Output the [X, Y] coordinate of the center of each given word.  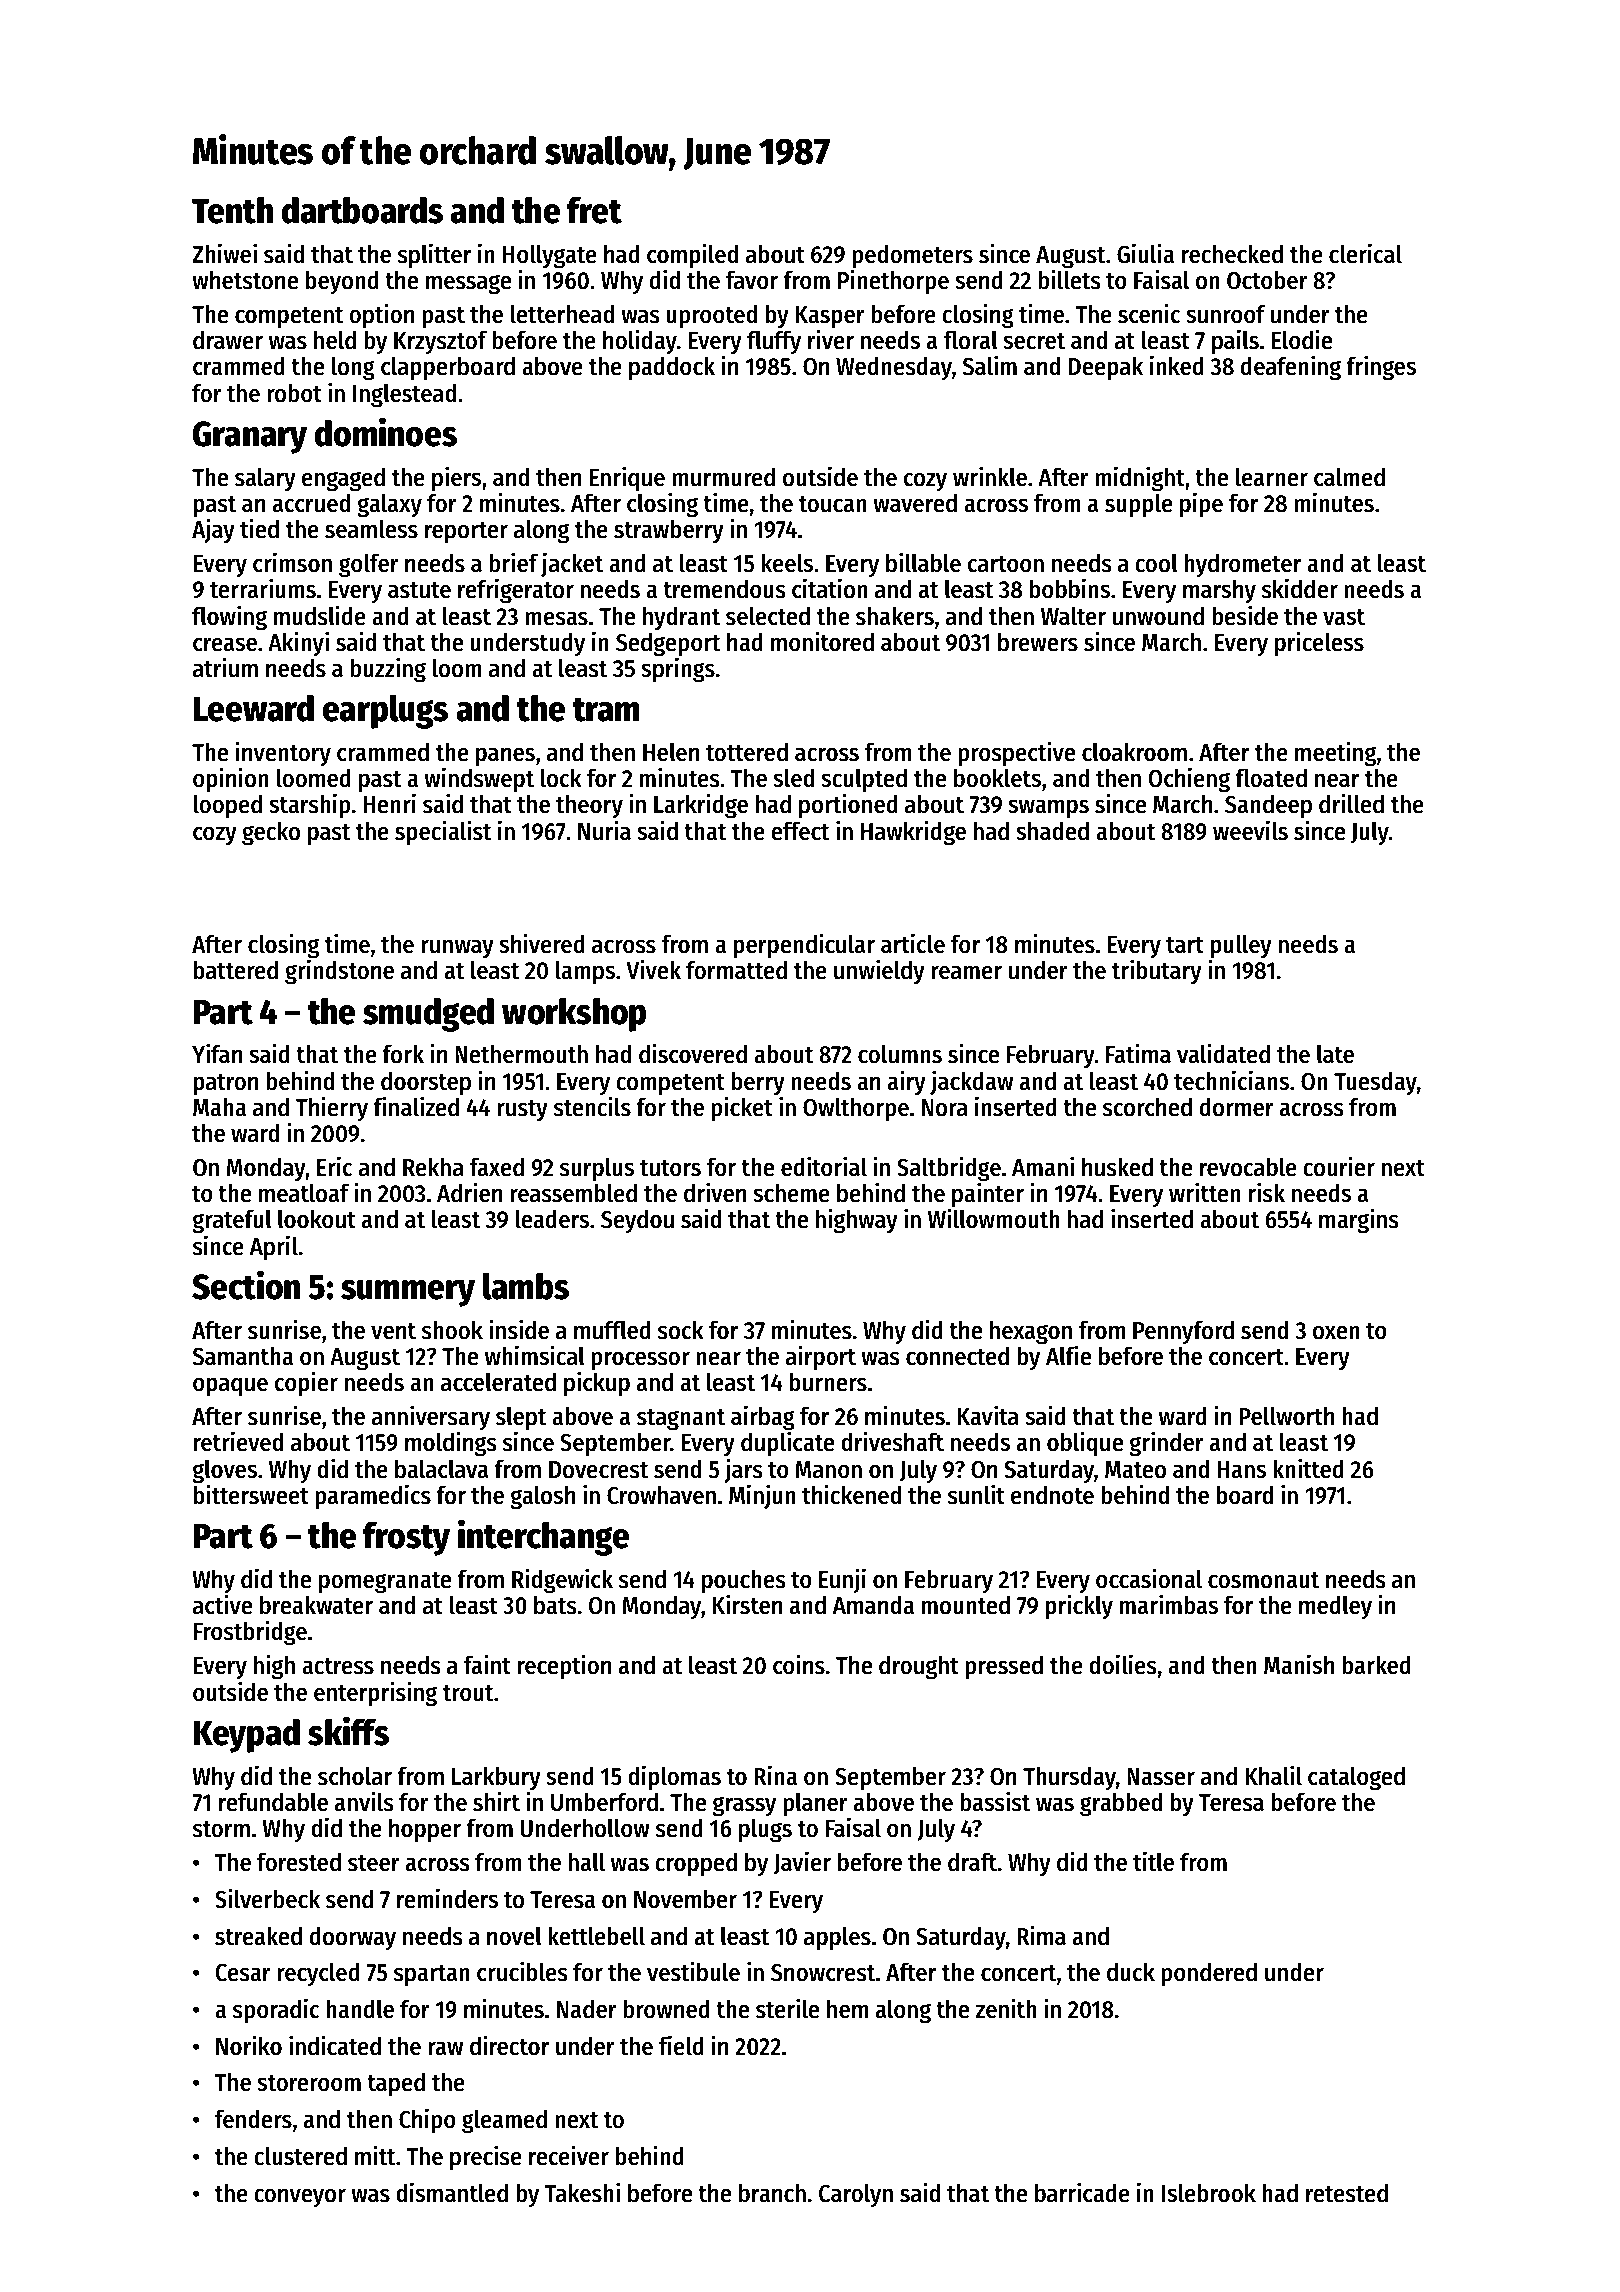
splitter [434, 255]
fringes [1381, 368]
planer [815, 1804]
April [274, 1247]
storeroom [309, 2083]
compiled [692, 255]
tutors [670, 1168]
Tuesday [1375, 1083]
